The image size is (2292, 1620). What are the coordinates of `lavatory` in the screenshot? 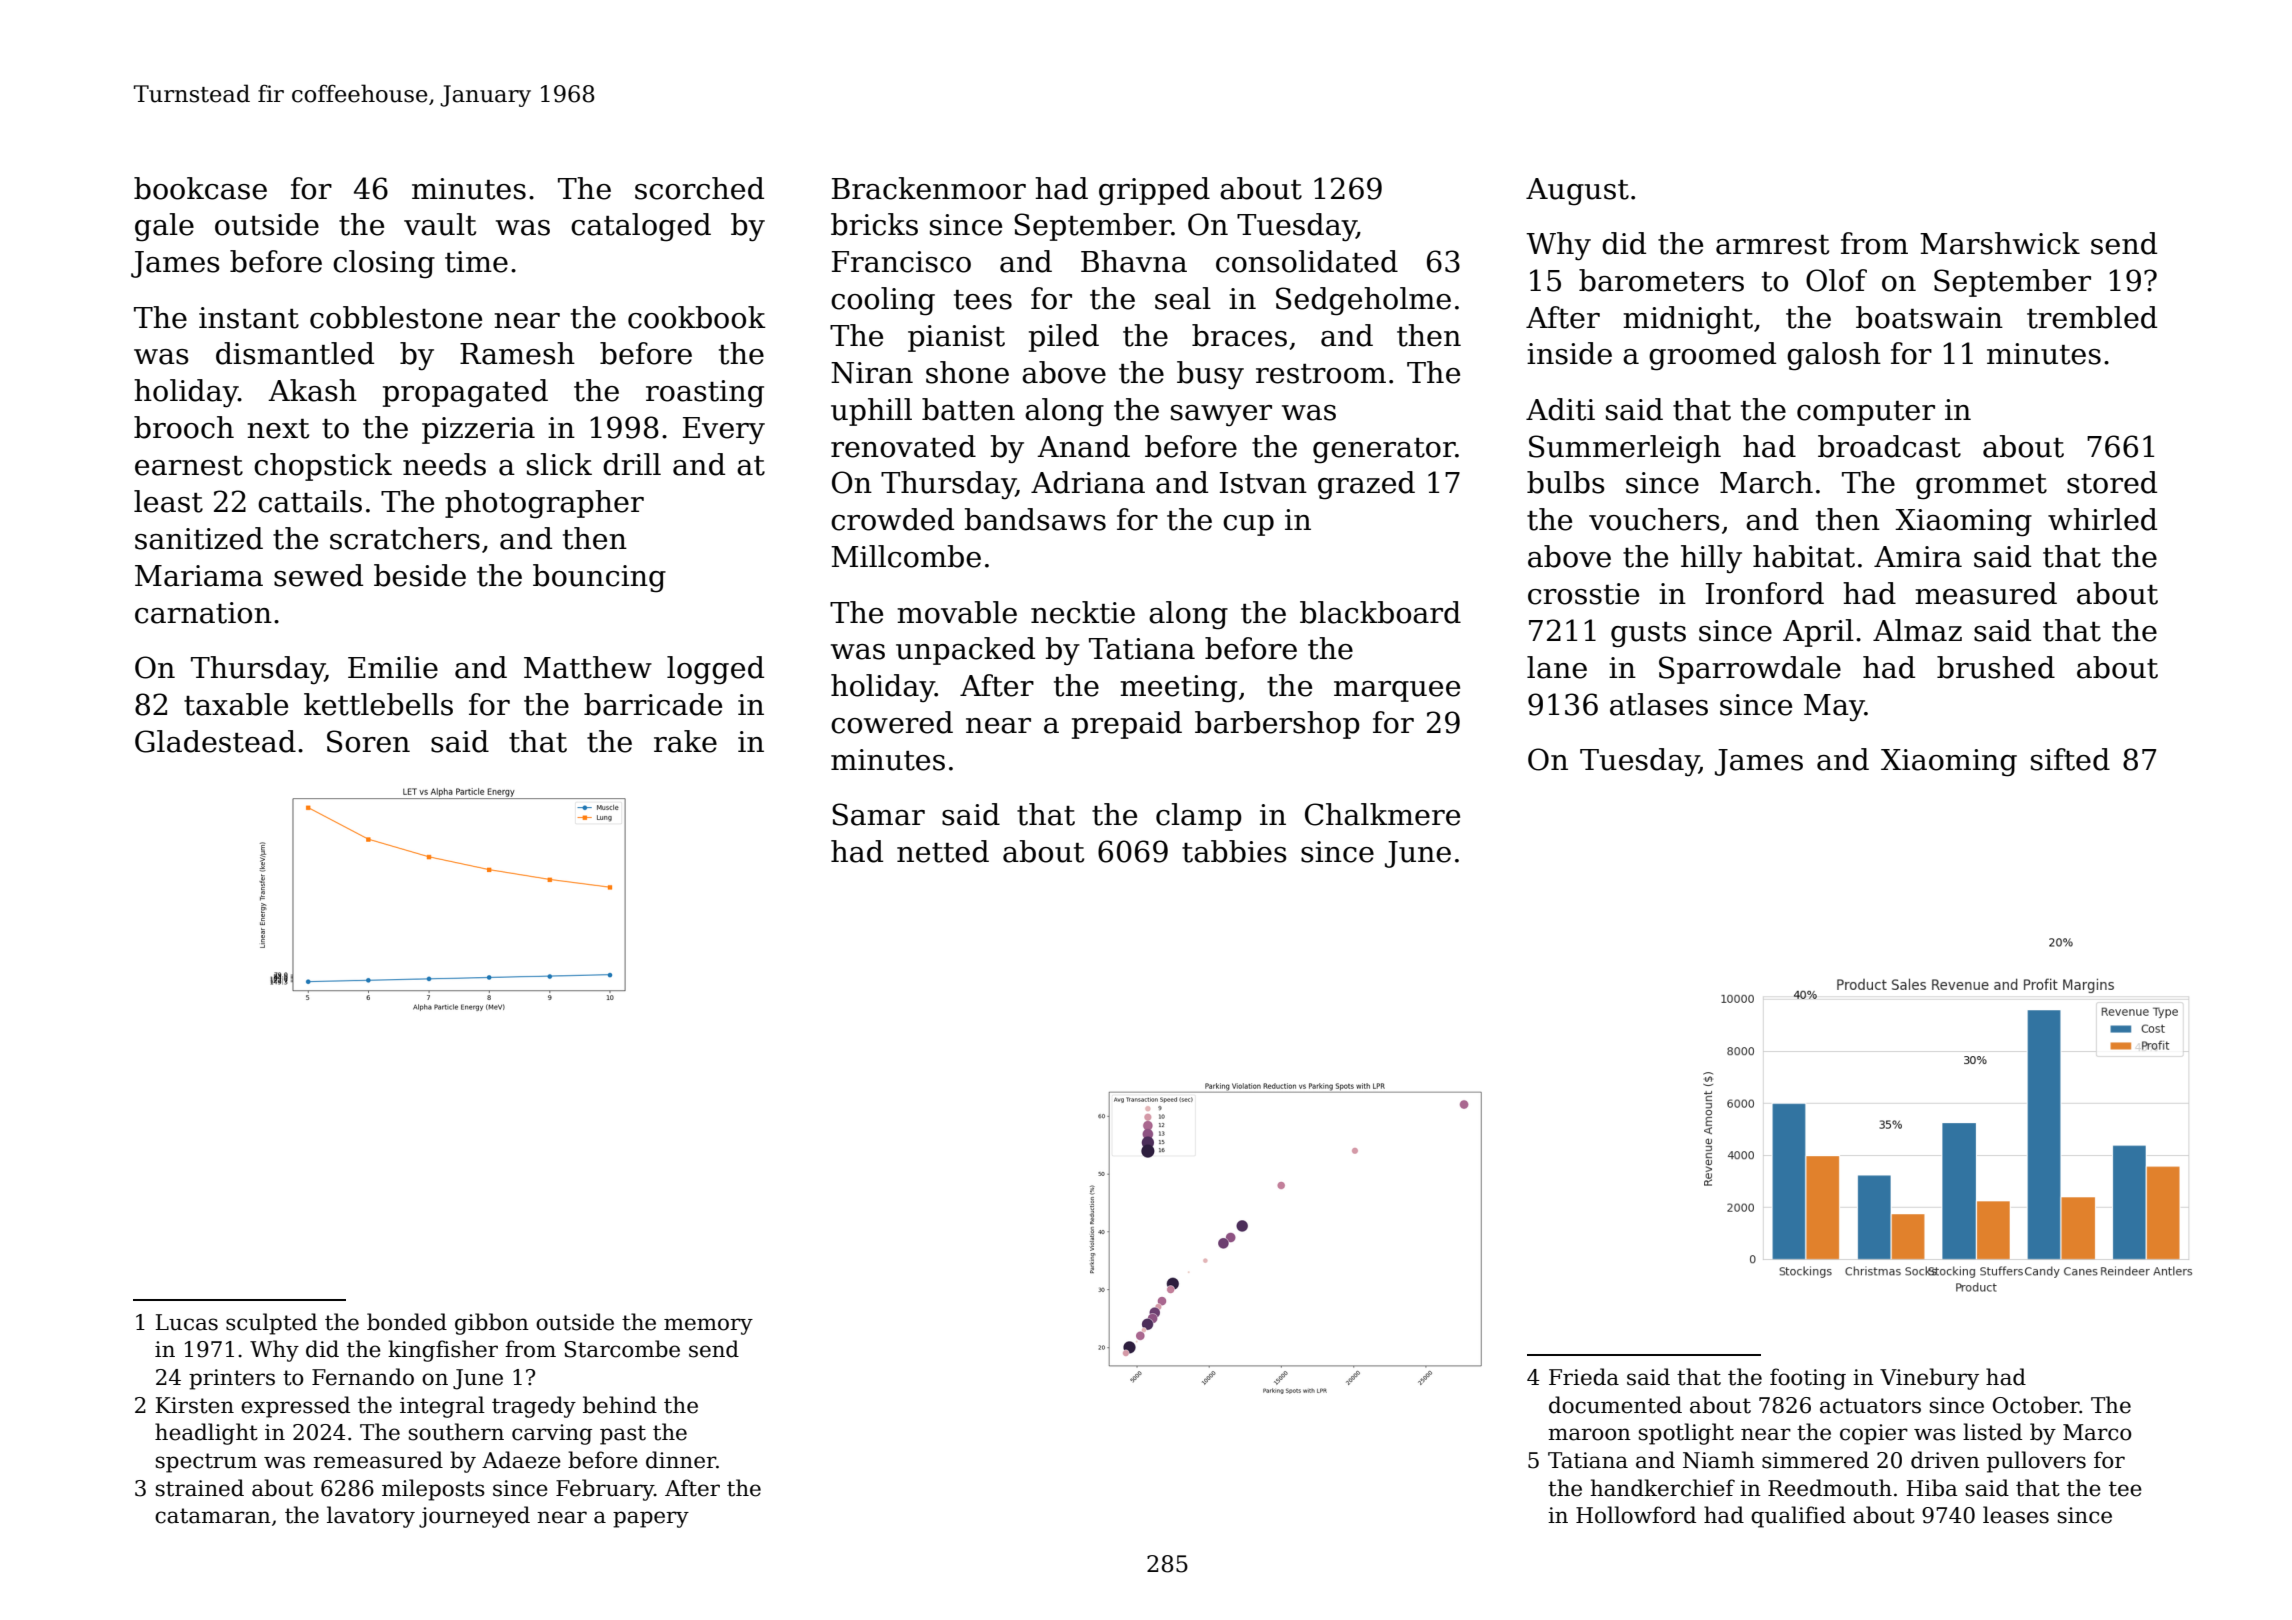 It's located at (371, 1517).
